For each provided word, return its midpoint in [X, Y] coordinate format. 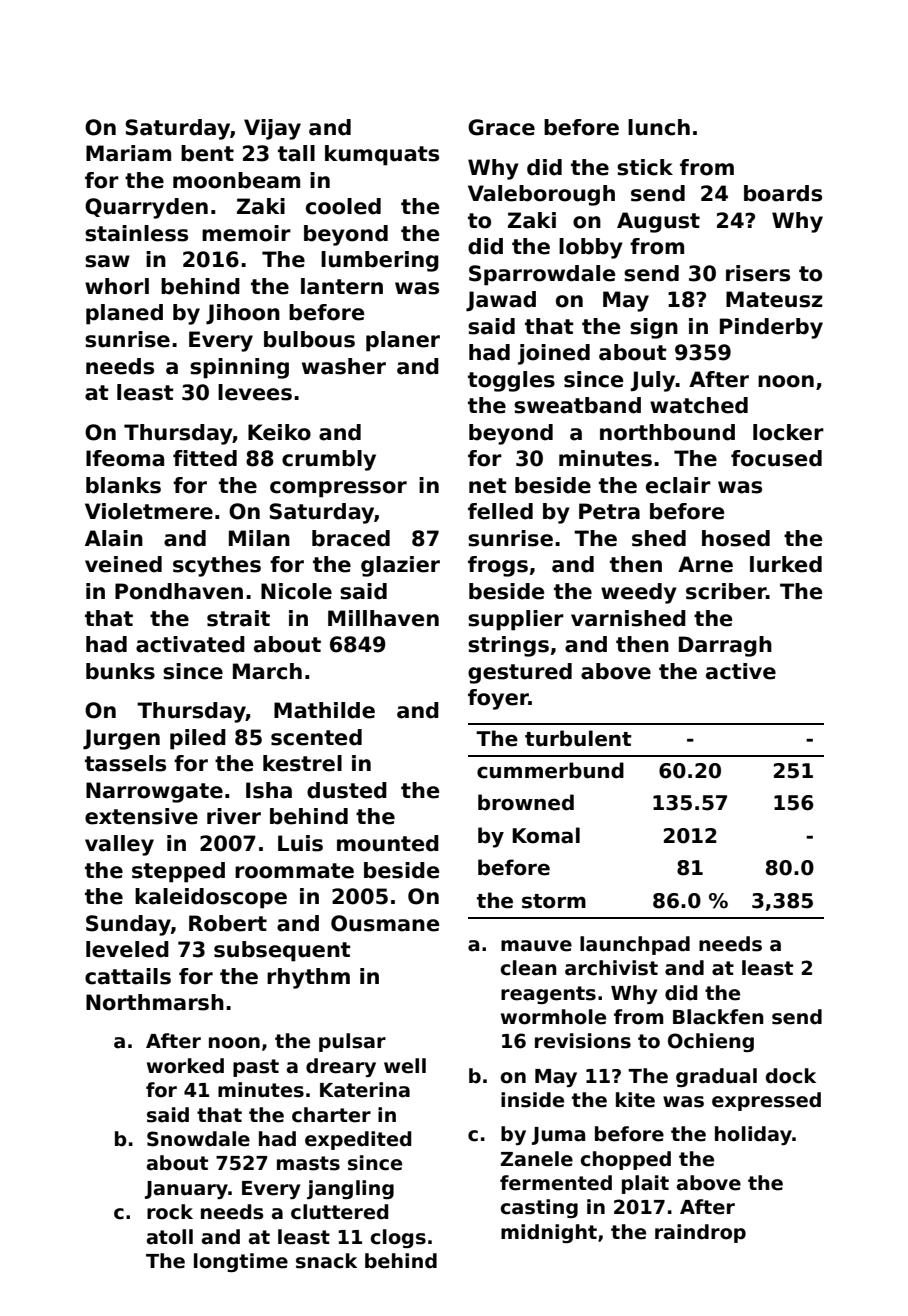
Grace [501, 127]
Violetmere [149, 511]
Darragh [725, 646]
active [741, 671]
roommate [294, 871]
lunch [659, 127]
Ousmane [385, 923]
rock [170, 1212]
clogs [398, 1238]
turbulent [578, 738]
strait [238, 618]
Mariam [128, 153]
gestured [520, 673]
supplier [516, 620]
